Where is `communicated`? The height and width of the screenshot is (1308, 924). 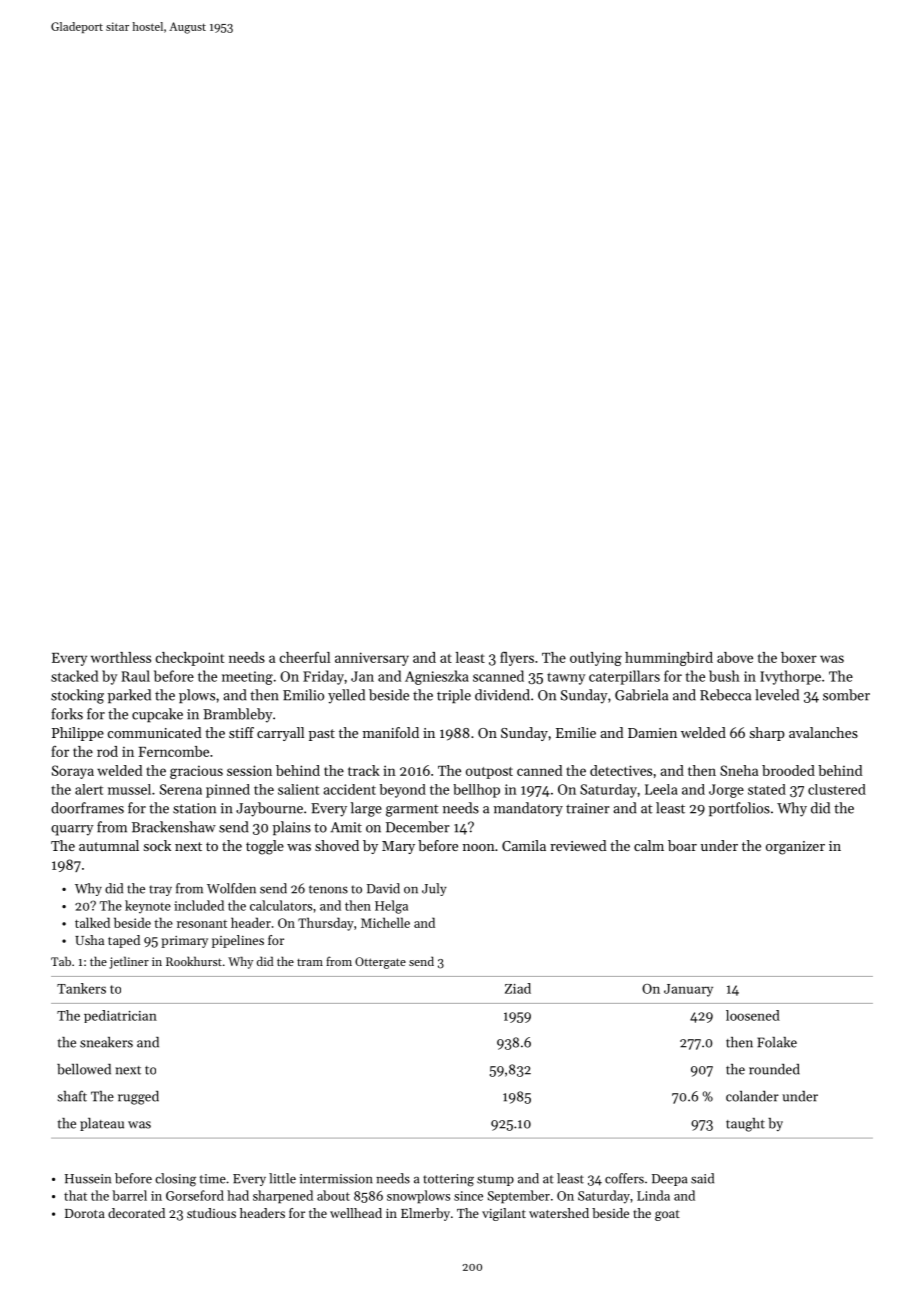
communicated is located at coordinates (155, 732).
